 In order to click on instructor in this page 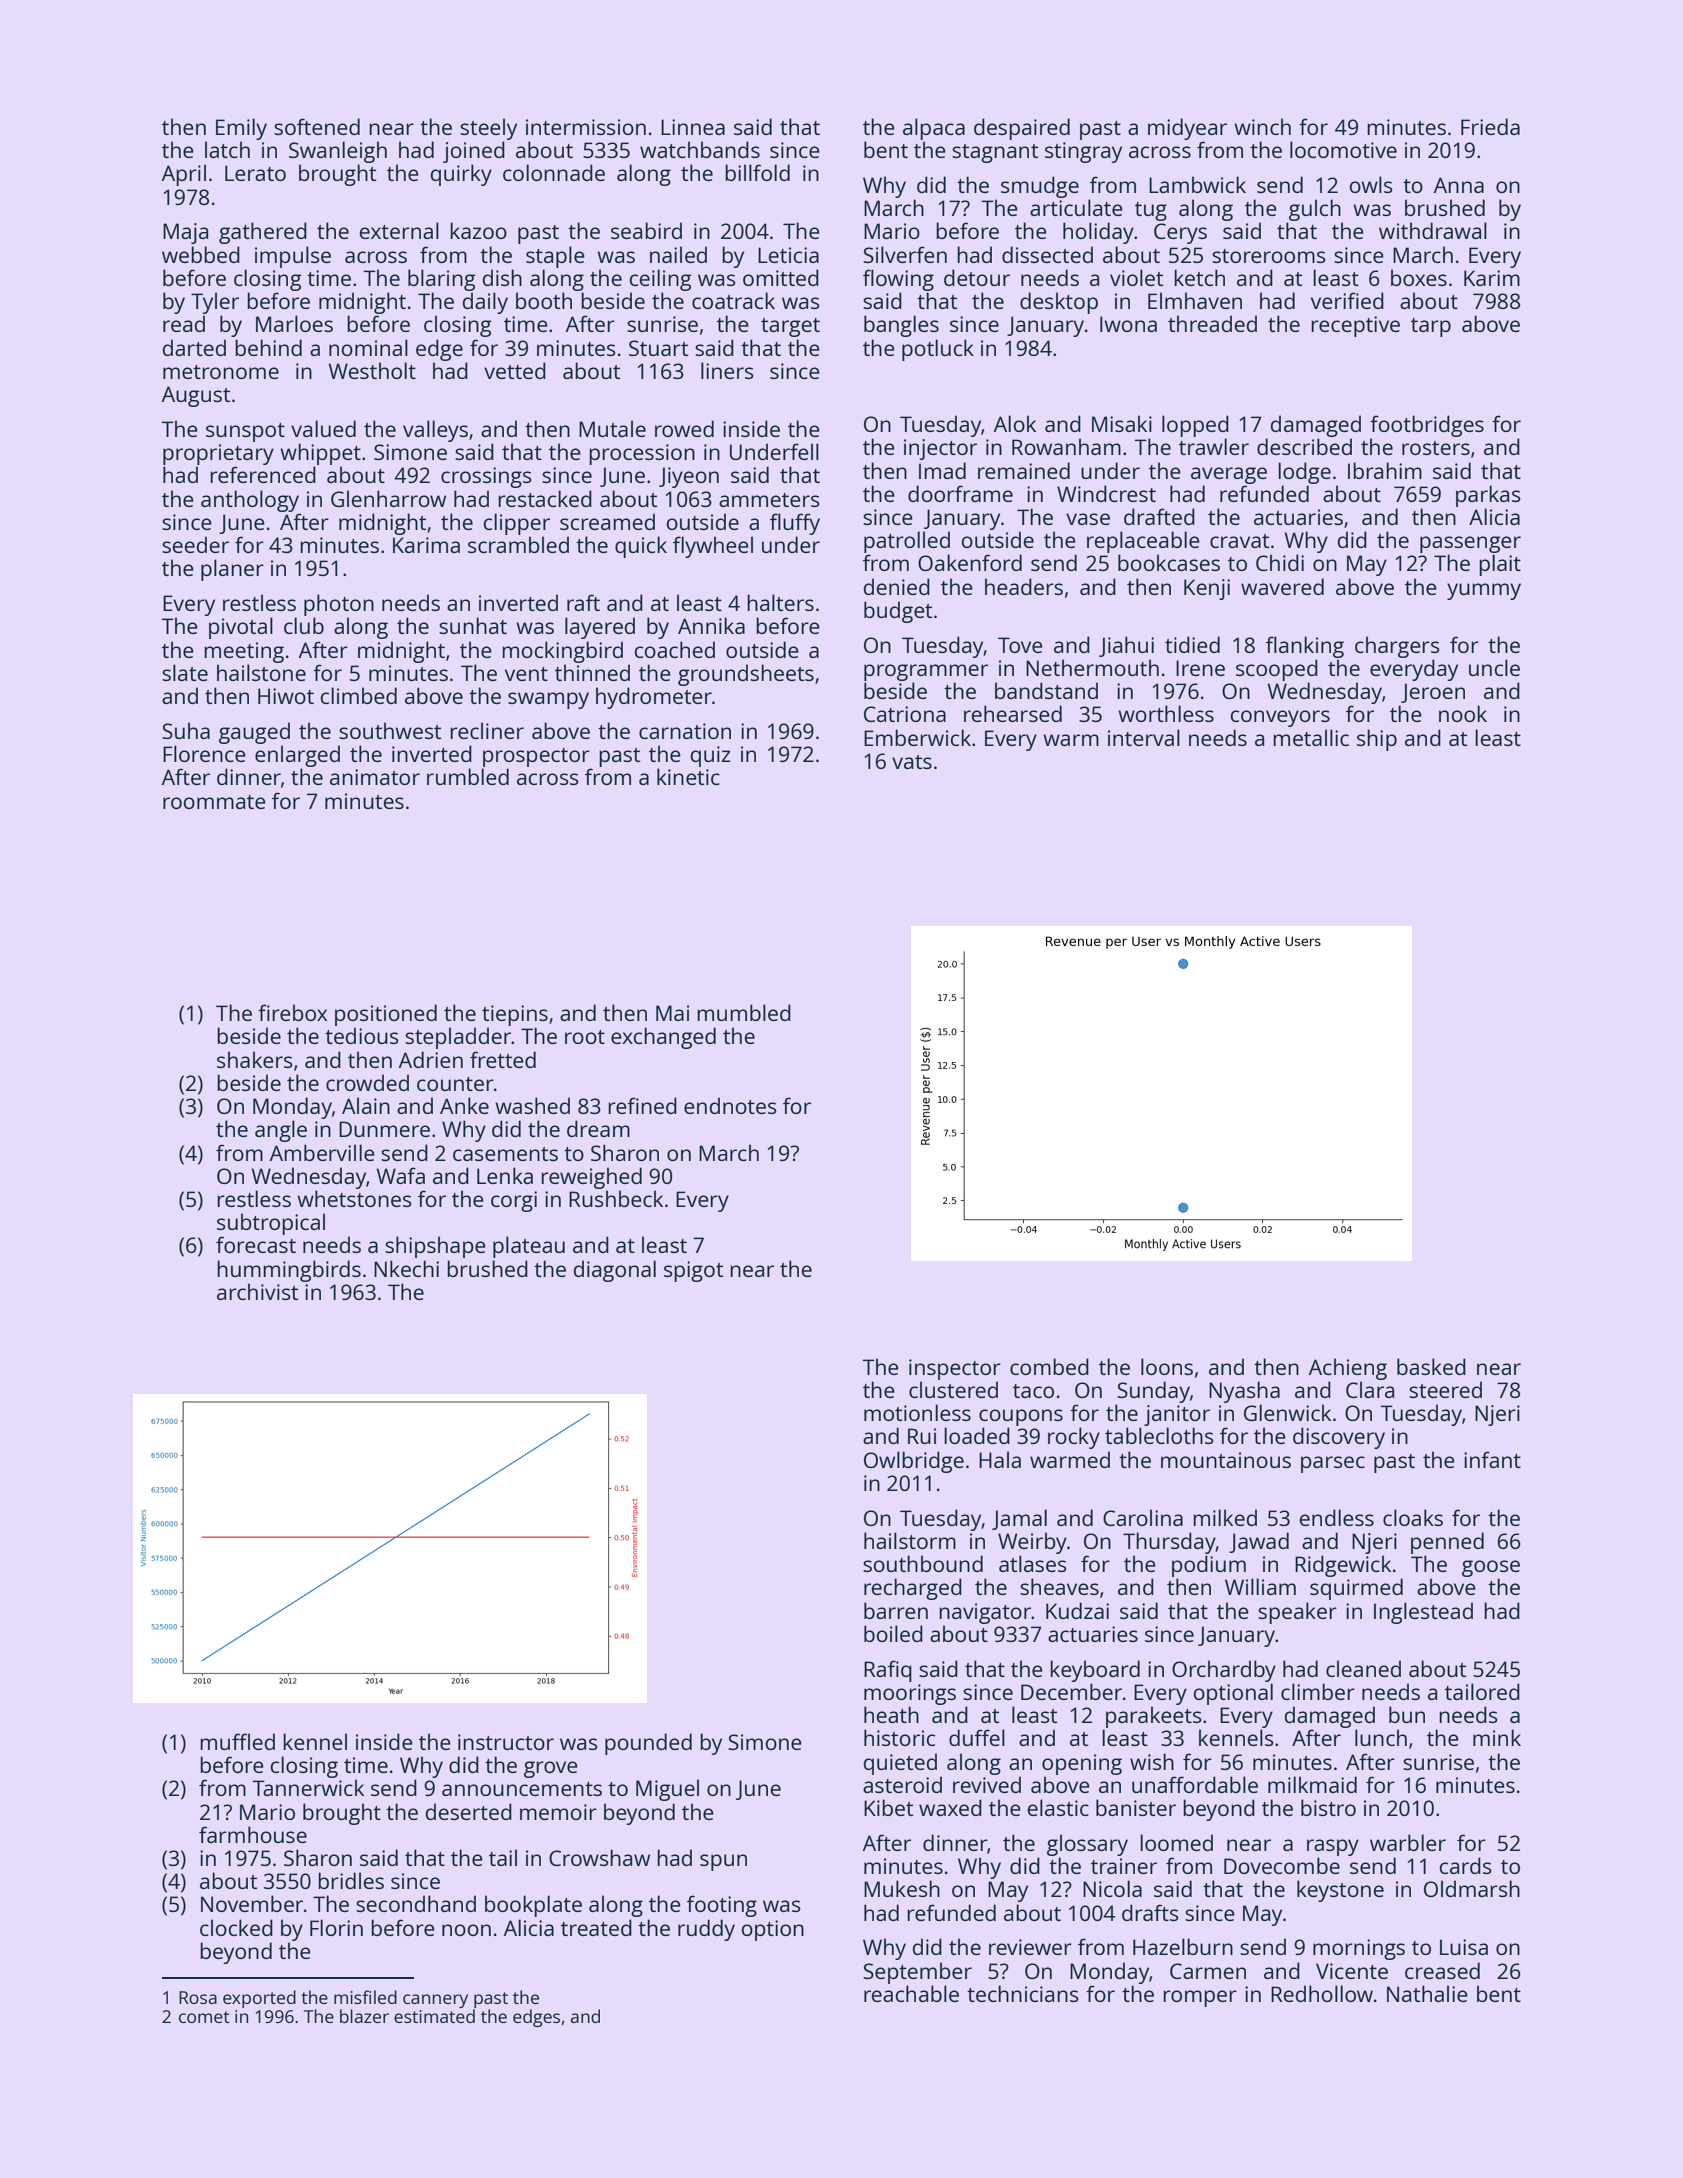, I will do `click(506, 1742)`.
